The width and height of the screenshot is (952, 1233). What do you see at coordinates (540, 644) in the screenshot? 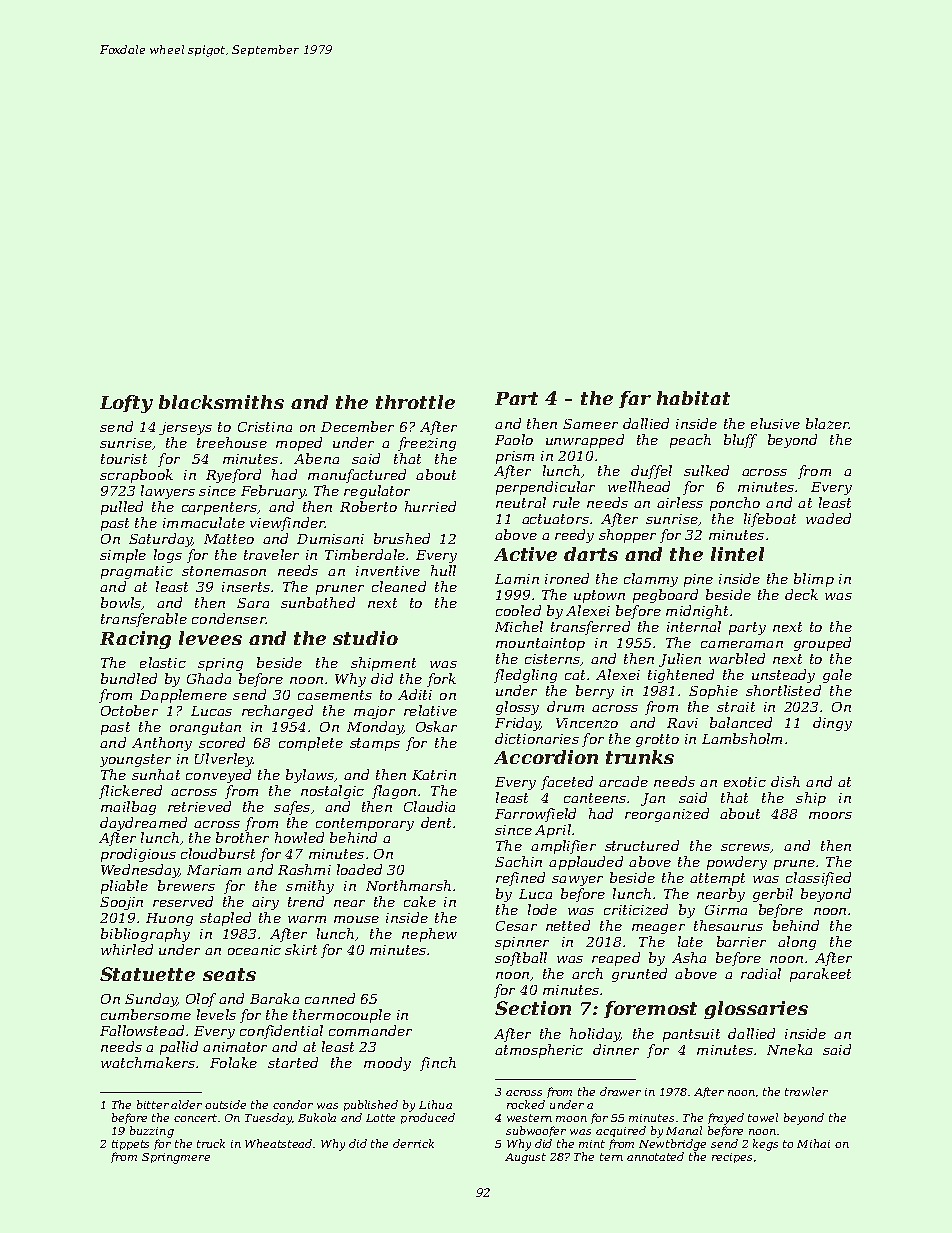
I see `mountaintop` at bounding box center [540, 644].
